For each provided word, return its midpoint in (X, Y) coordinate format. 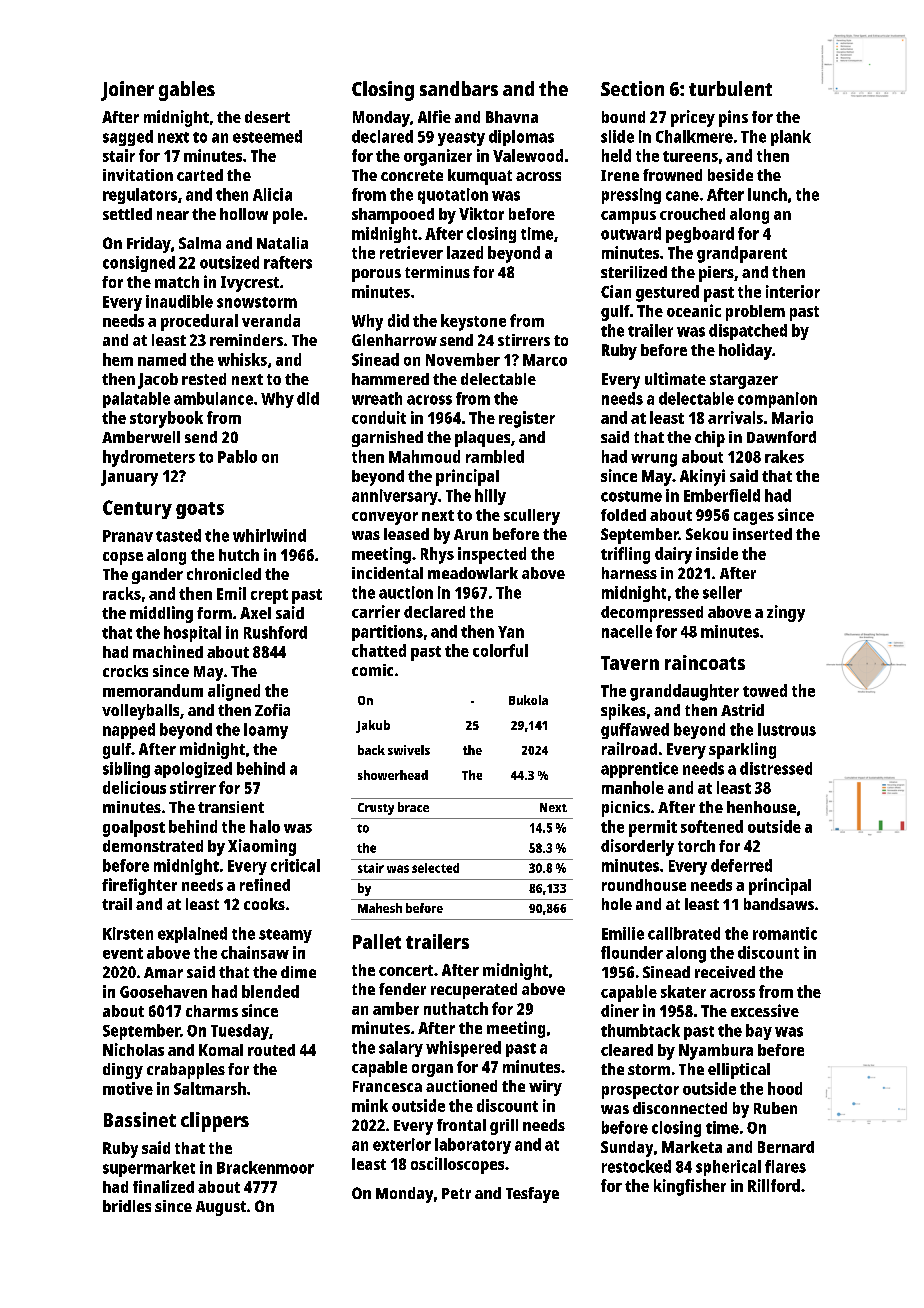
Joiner (127, 91)
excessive (765, 1010)
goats (200, 510)
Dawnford (781, 437)
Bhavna (512, 117)
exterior (402, 1144)
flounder (632, 952)
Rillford (774, 1185)
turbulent (730, 88)
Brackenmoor (265, 1167)
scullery (532, 517)
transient (231, 807)
